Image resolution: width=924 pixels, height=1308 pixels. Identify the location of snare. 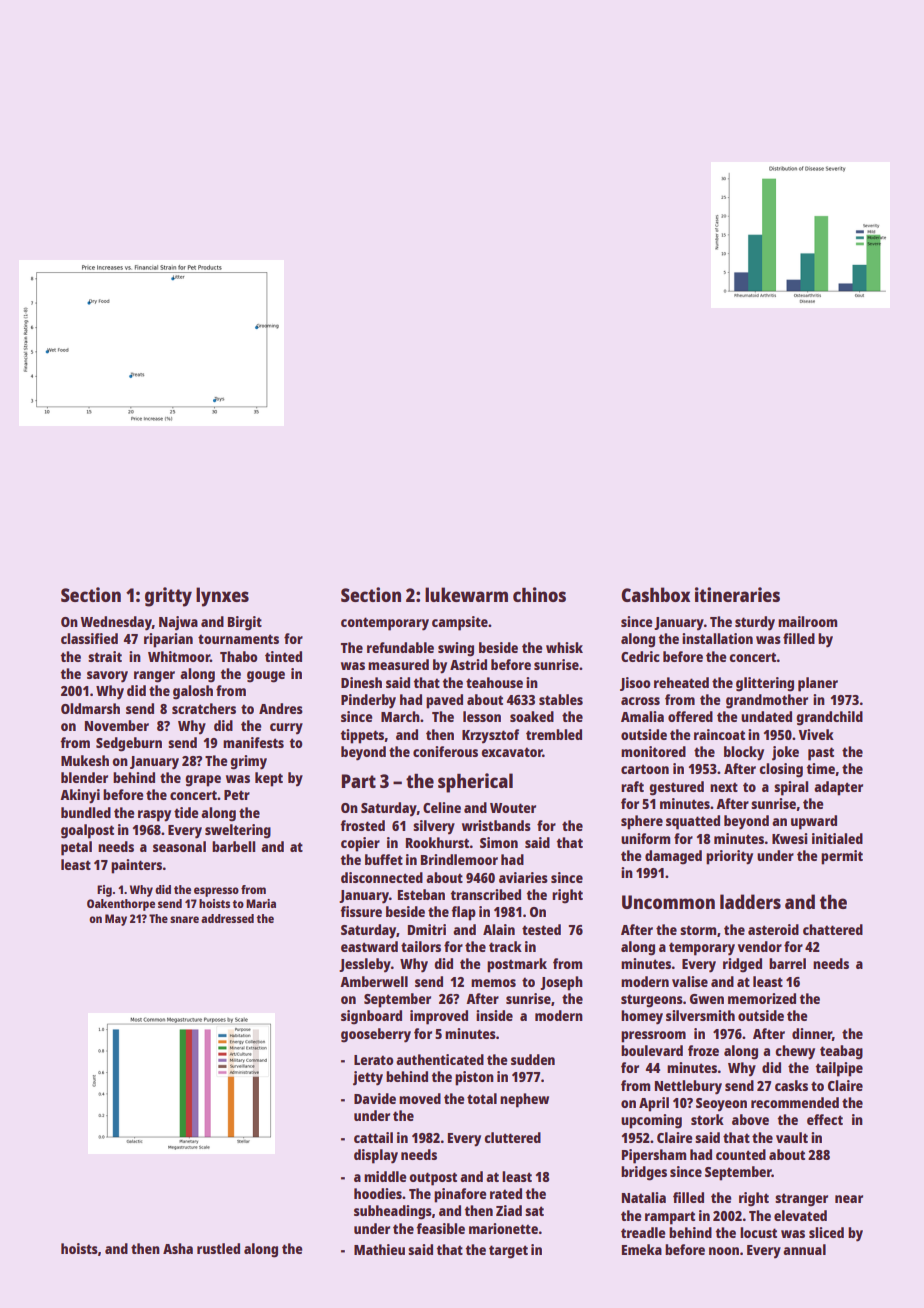
(184, 919).
